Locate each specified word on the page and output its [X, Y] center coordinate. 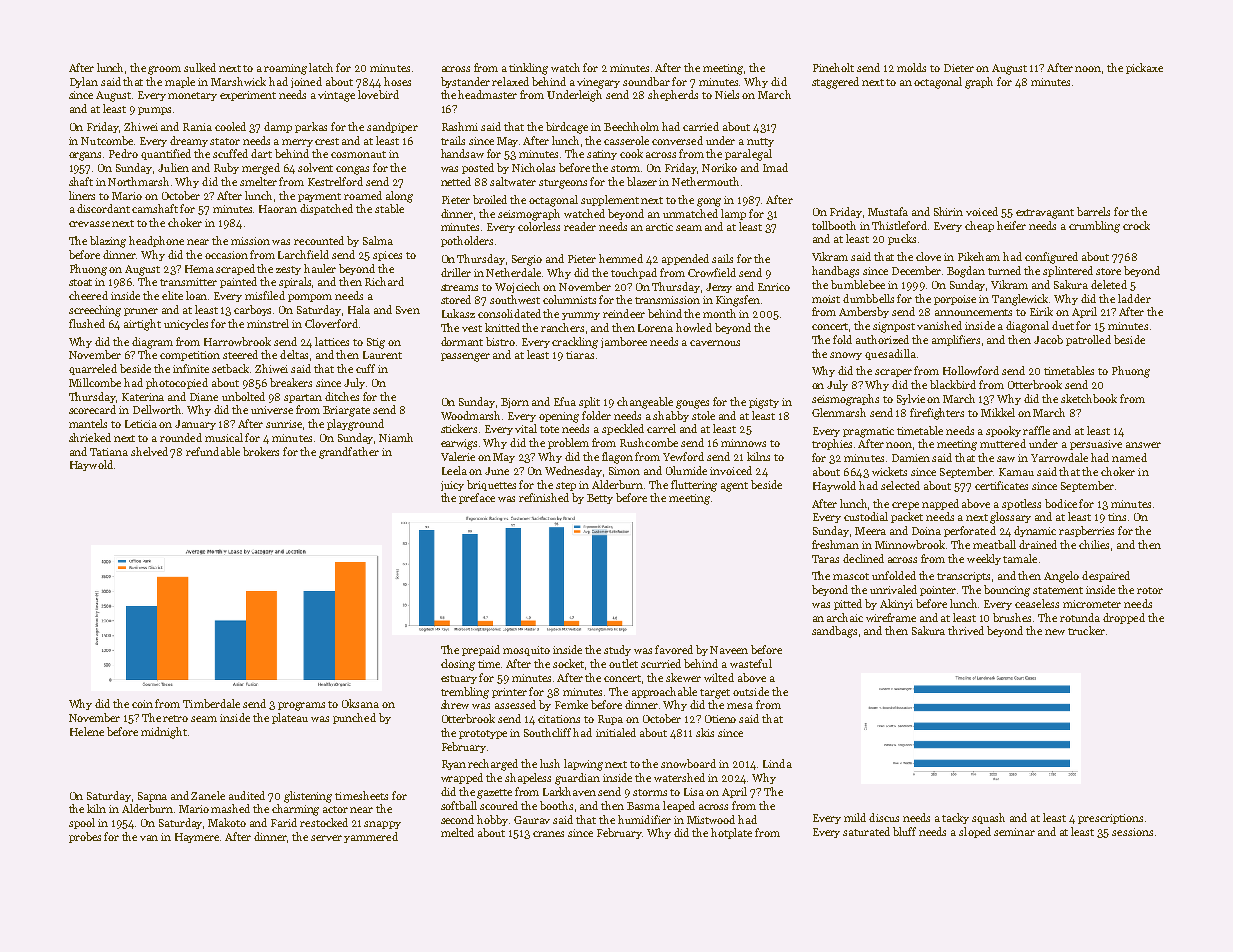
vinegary [598, 83]
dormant [462, 341]
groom [164, 70]
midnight [164, 733]
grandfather [349, 453]
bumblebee [858, 284]
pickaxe [1144, 68]
